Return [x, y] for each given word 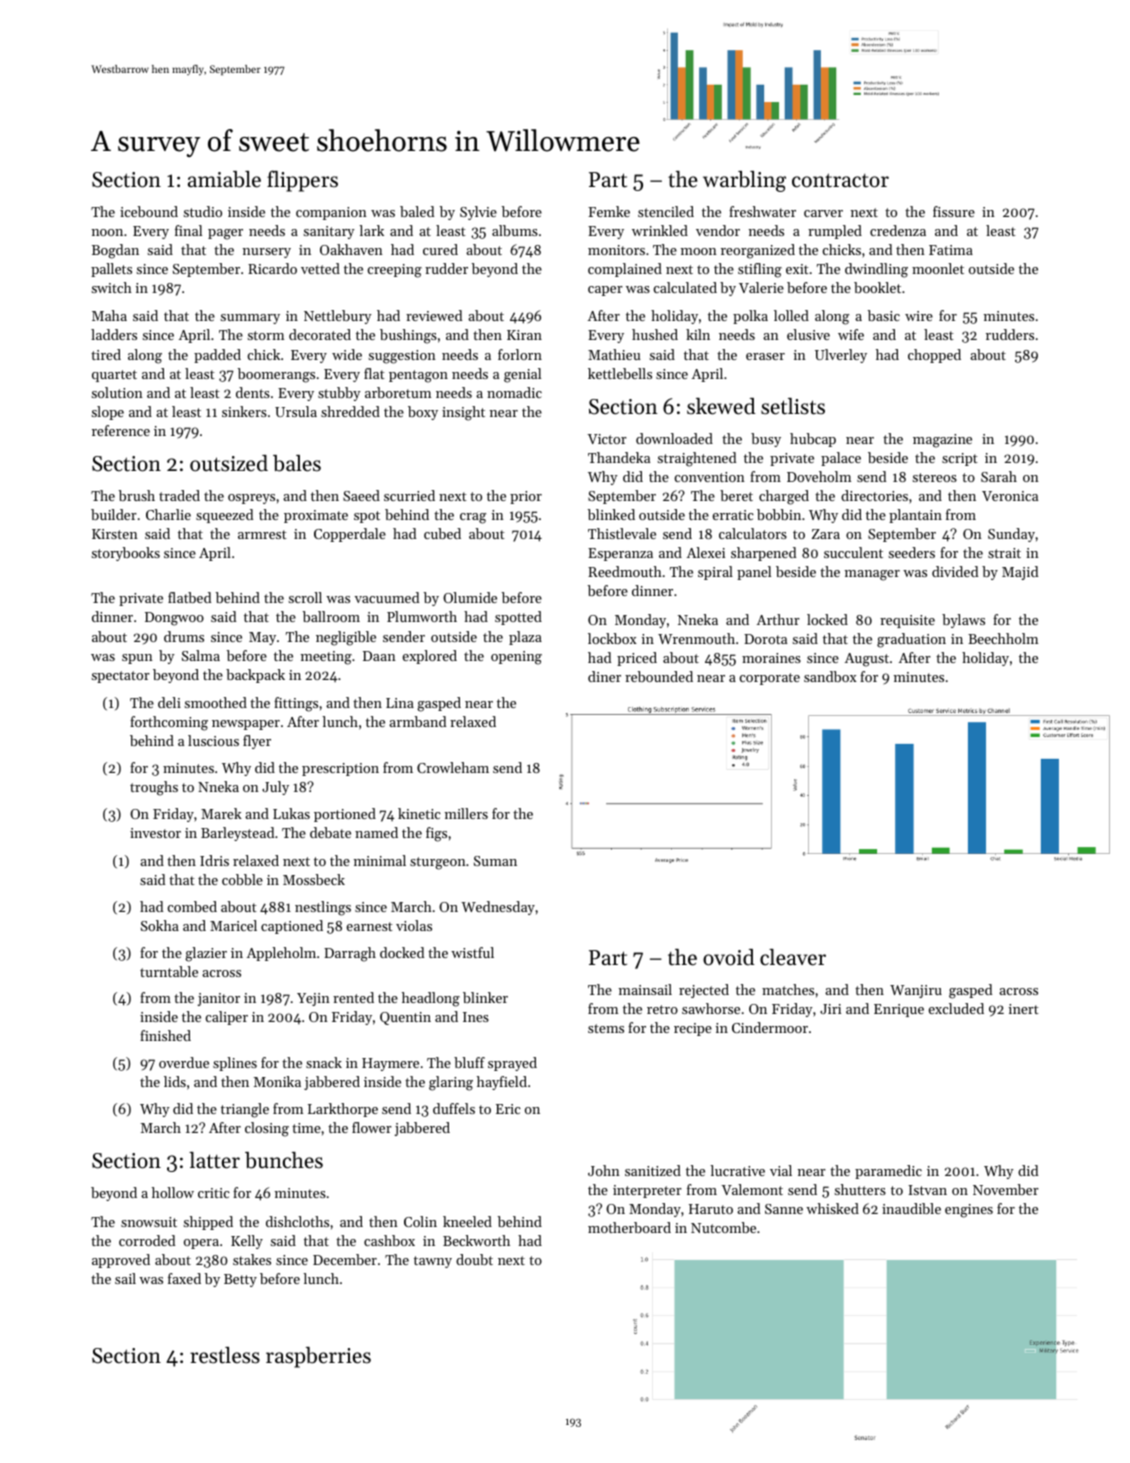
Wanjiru [916, 991]
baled [417, 211]
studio [203, 211]
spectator [121, 677]
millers [466, 813]
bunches [284, 1160]
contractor [840, 180]
